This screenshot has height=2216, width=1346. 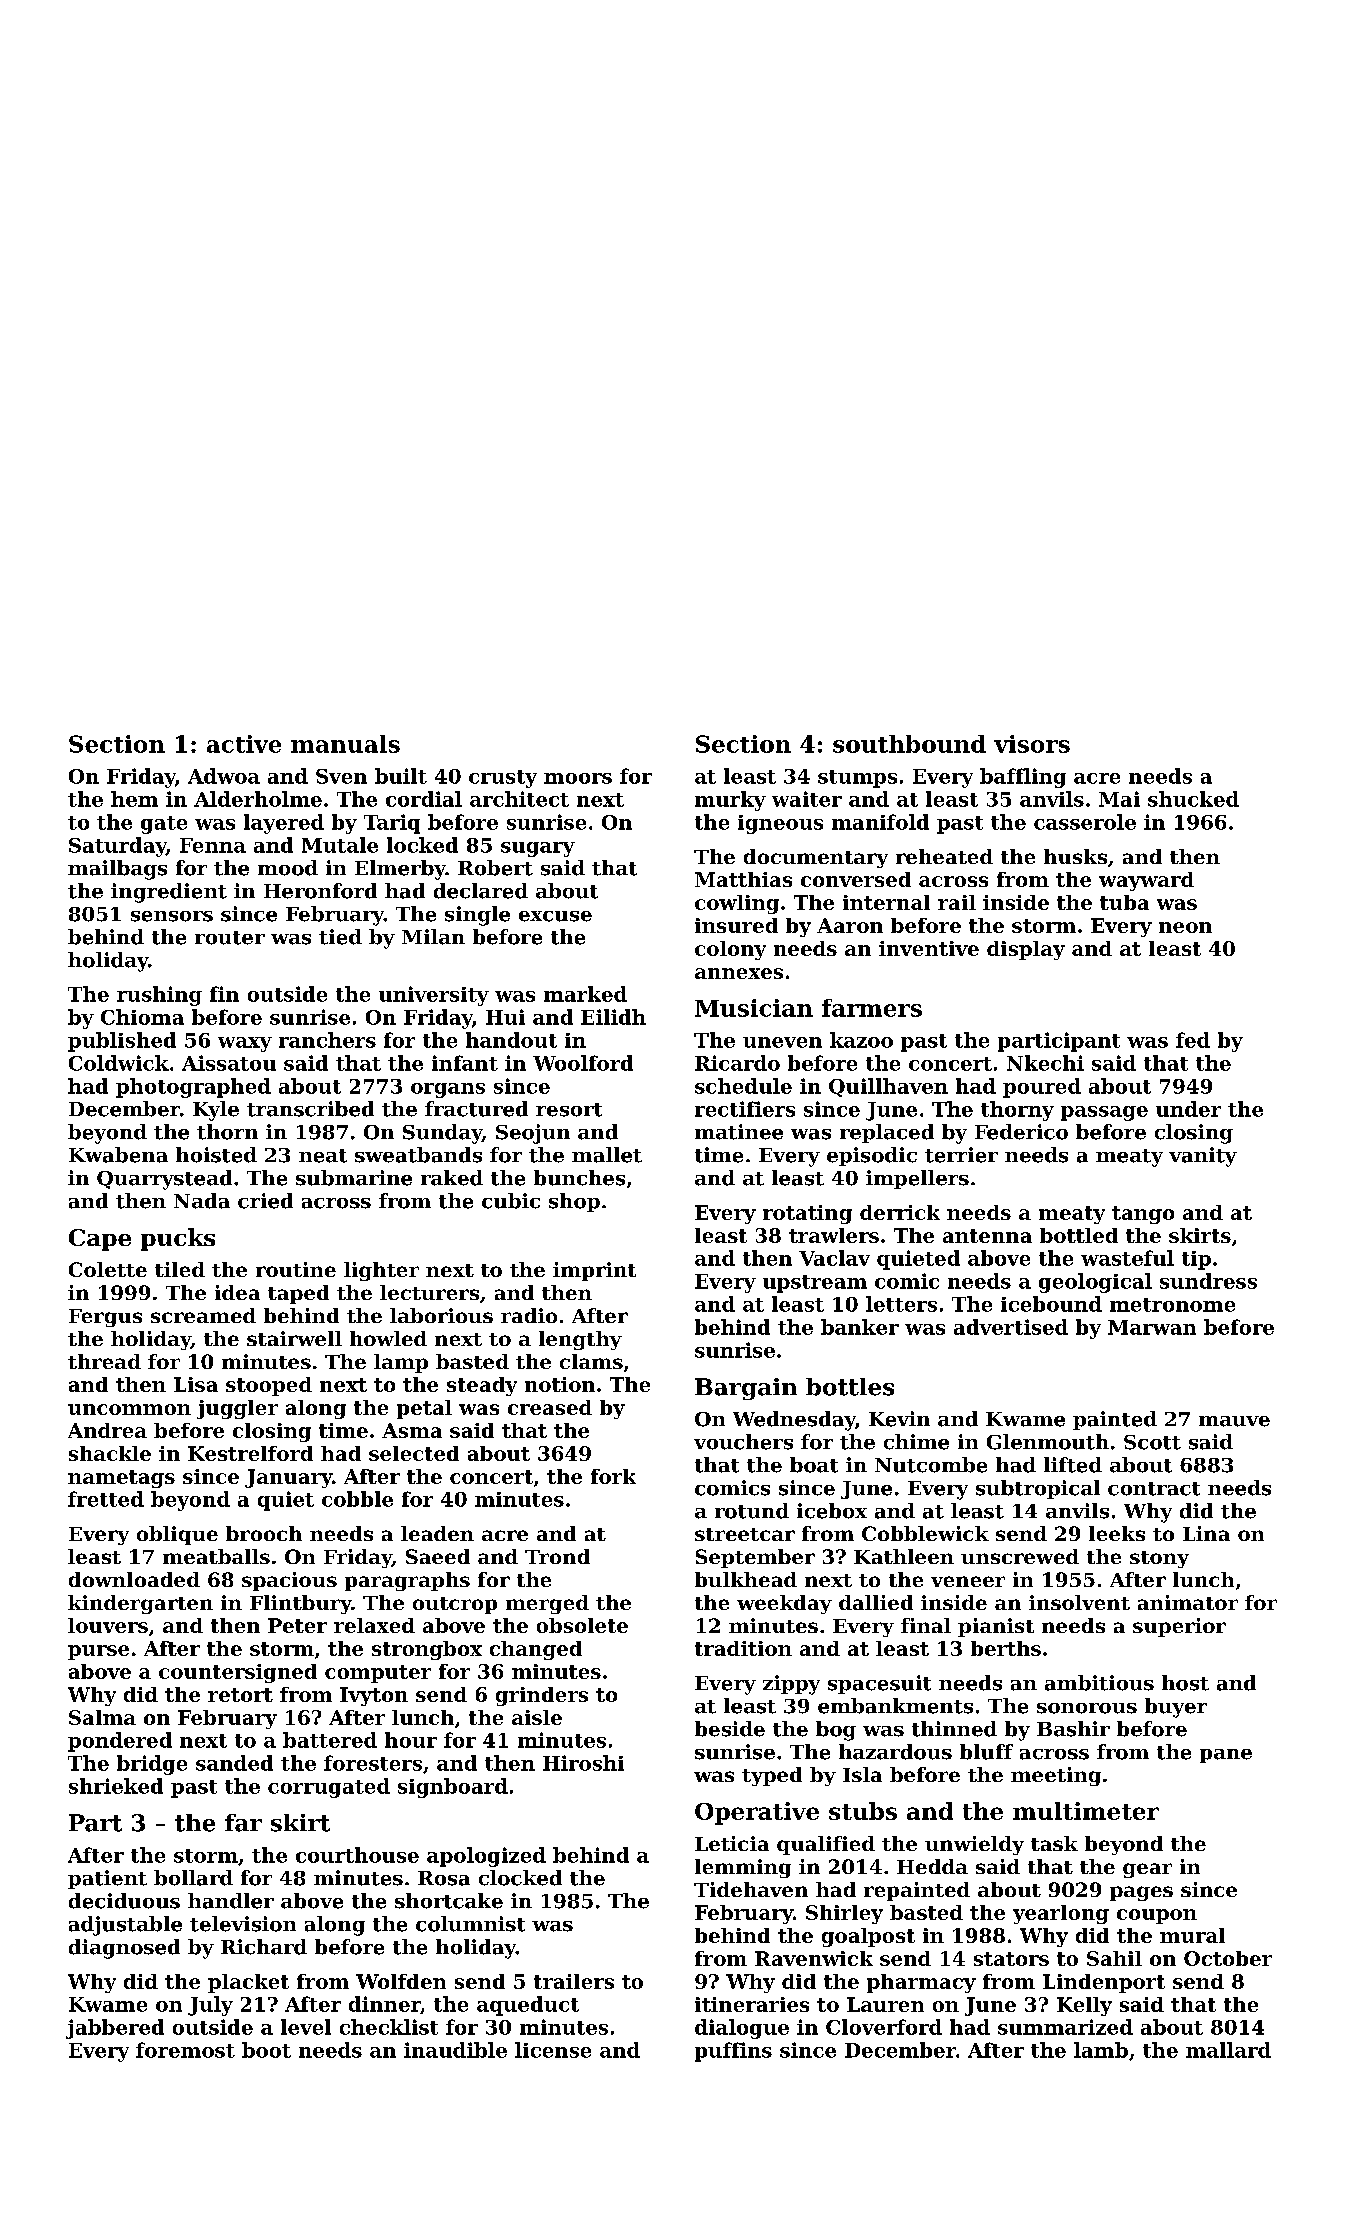 What do you see at coordinates (401, 1981) in the screenshot?
I see `Wolfden` at bounding box center [401, 1981].
